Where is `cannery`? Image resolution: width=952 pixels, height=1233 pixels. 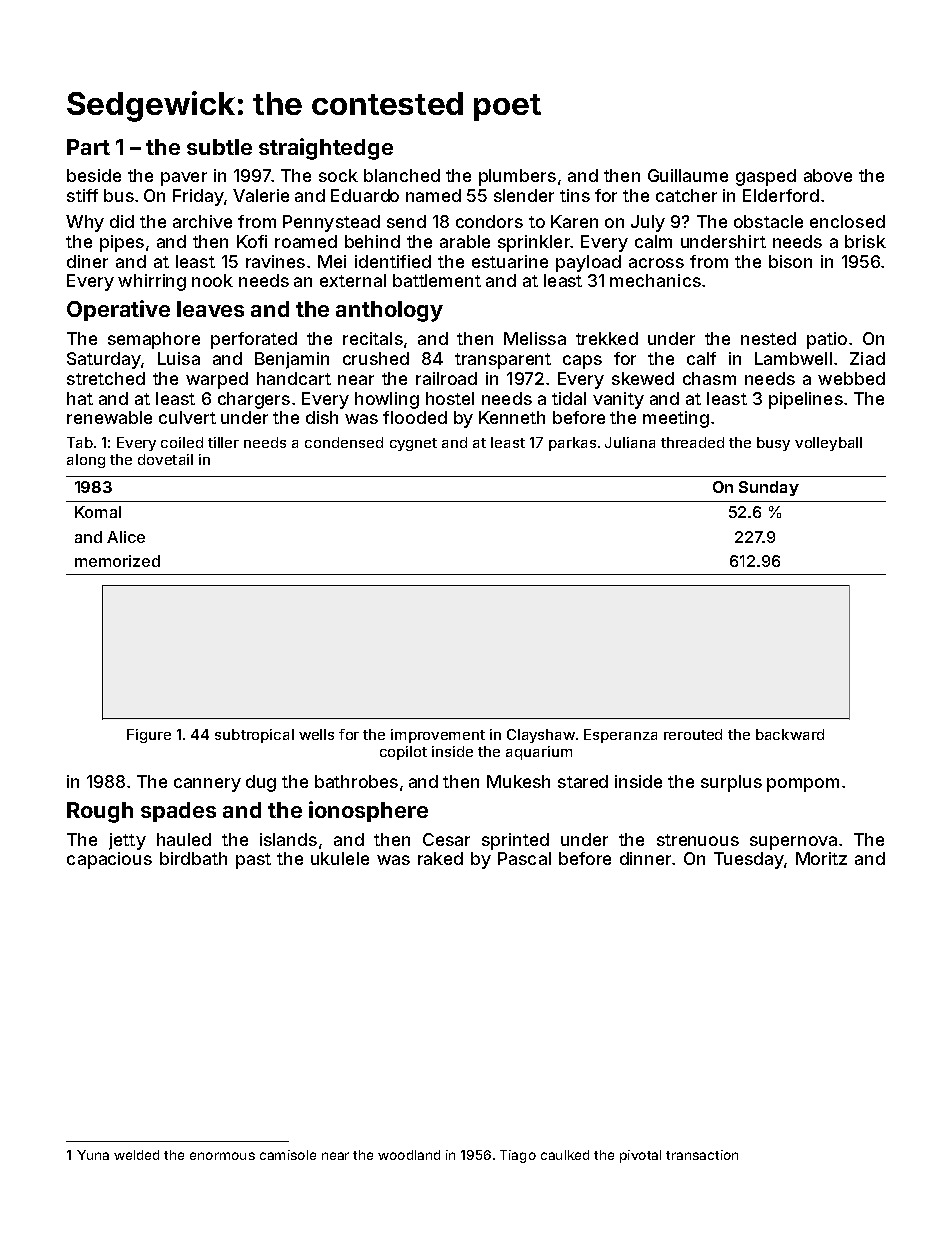 cannery is located at coordinates (207, 785).
